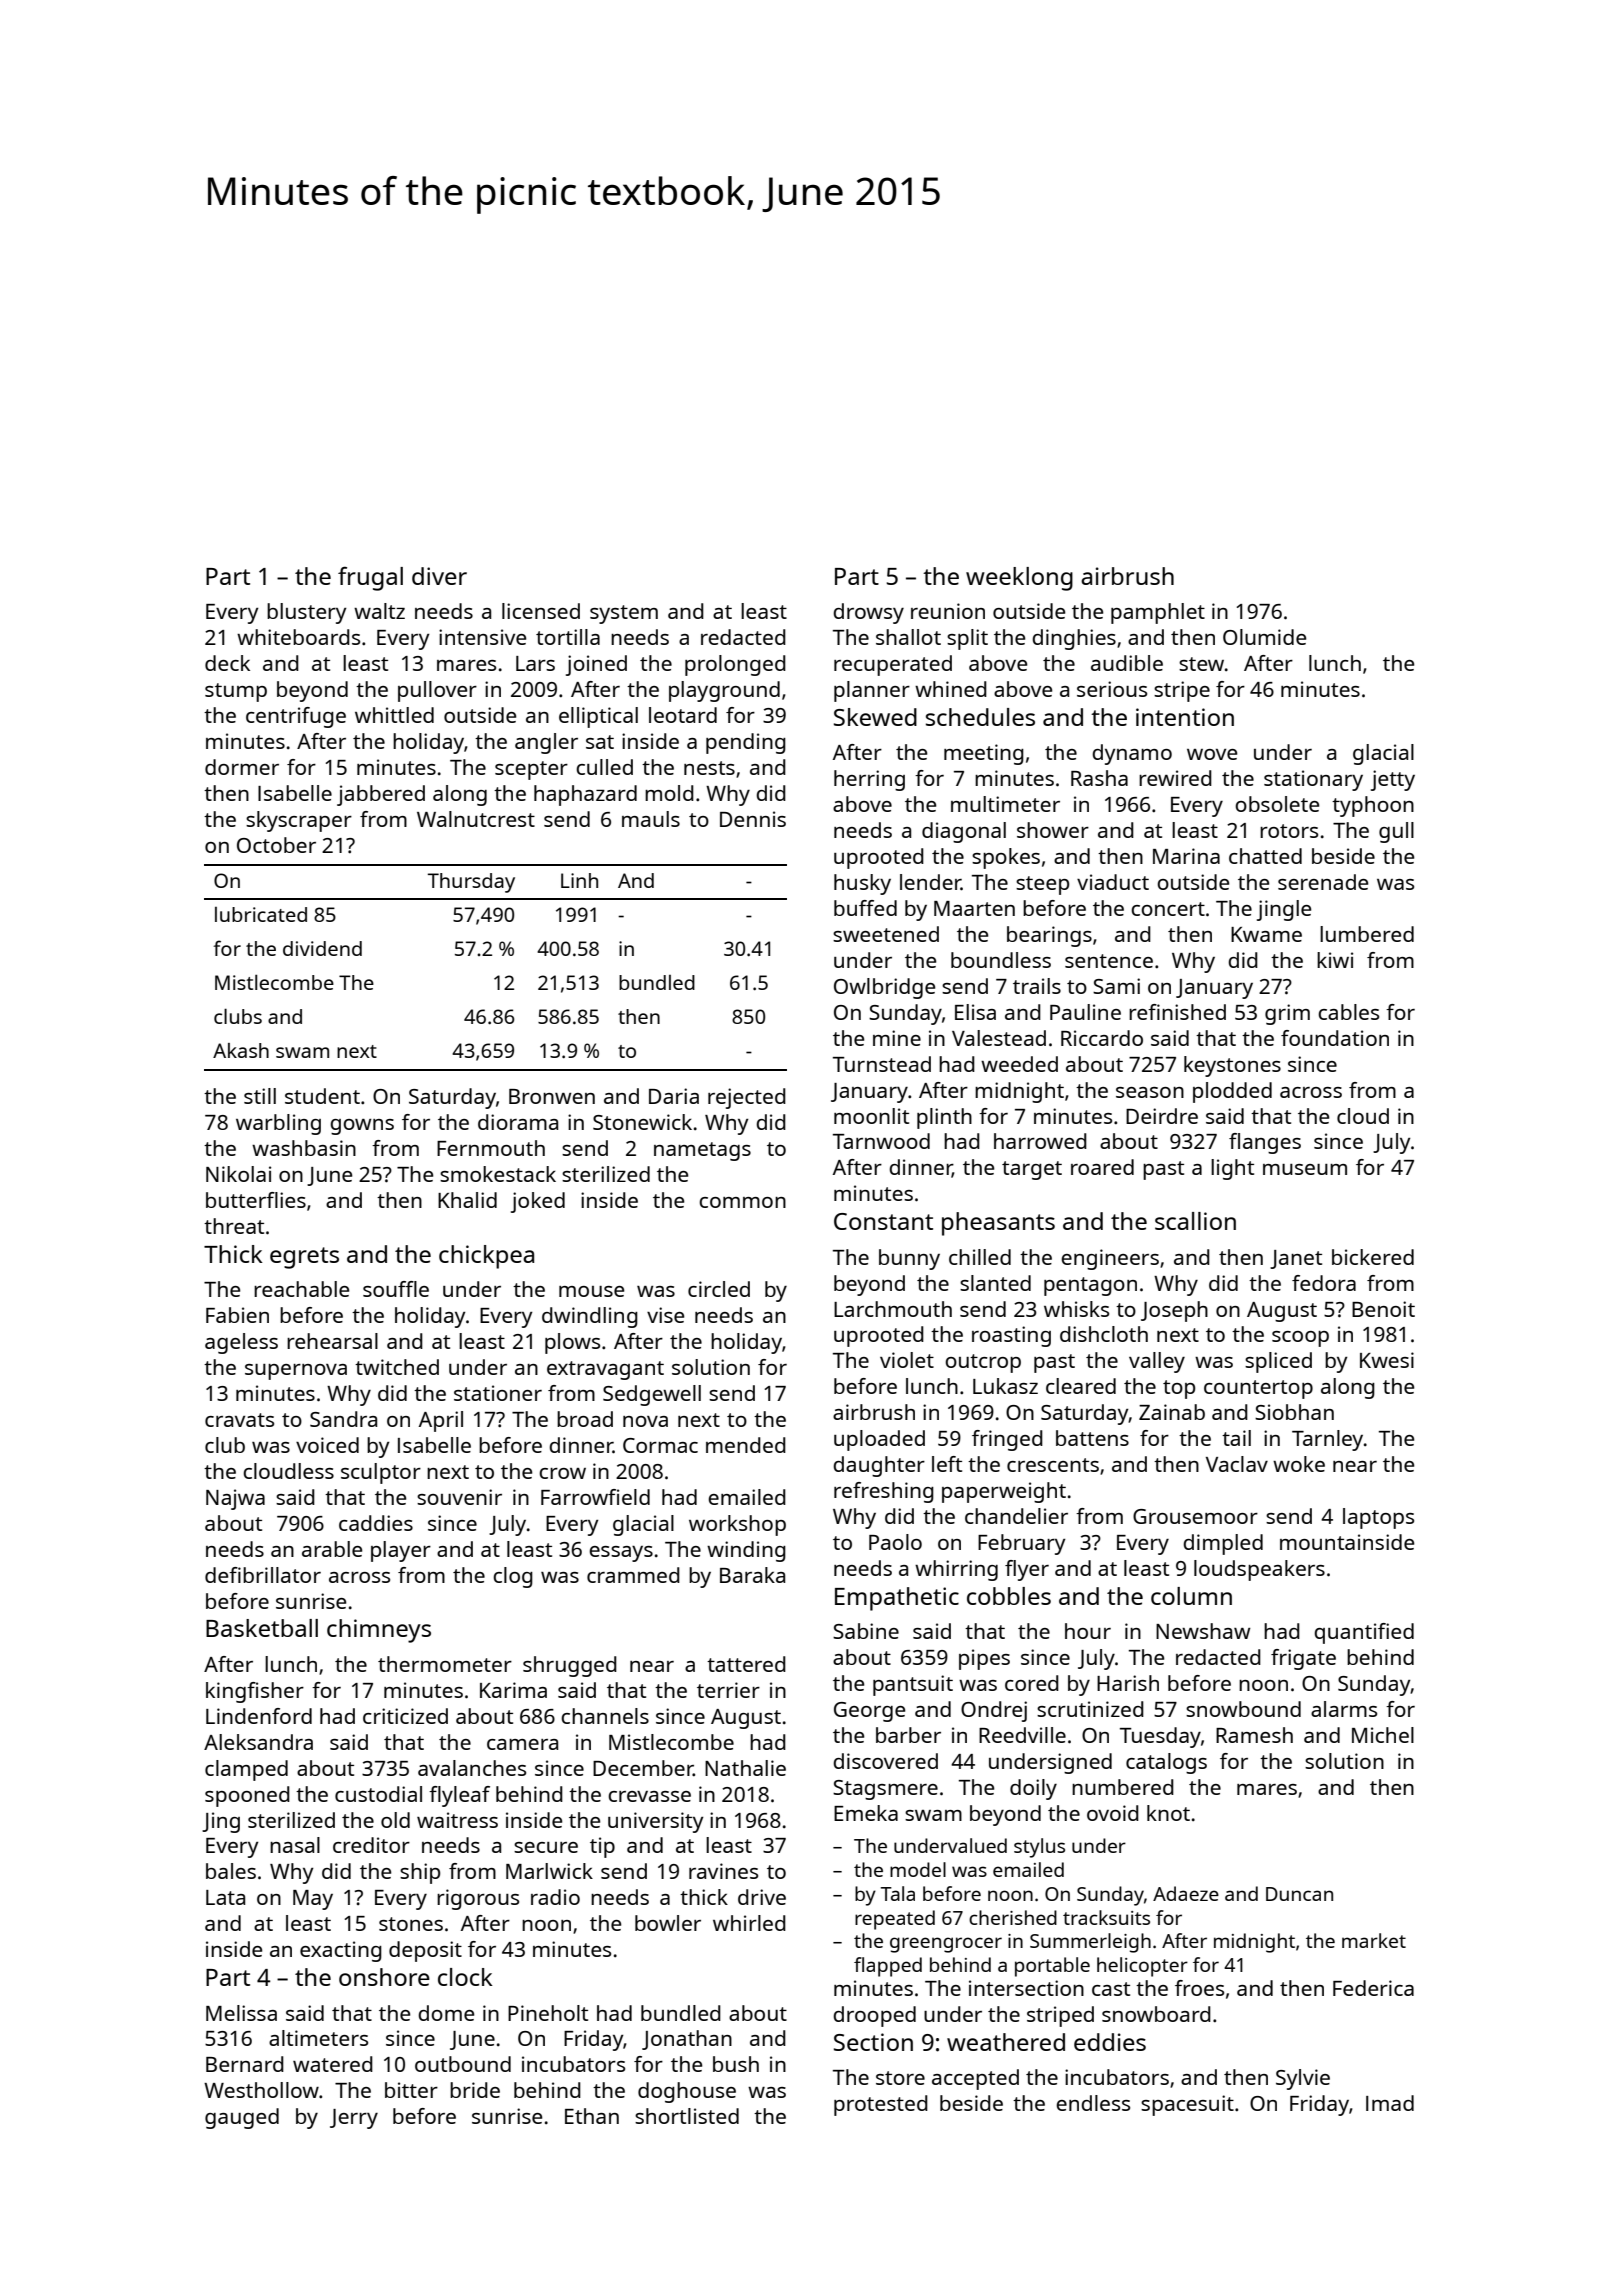 The image size is (1620, 2292). Describe the element at coordinates (1113, 1813) in the page. I see `ovoid` at that location.
